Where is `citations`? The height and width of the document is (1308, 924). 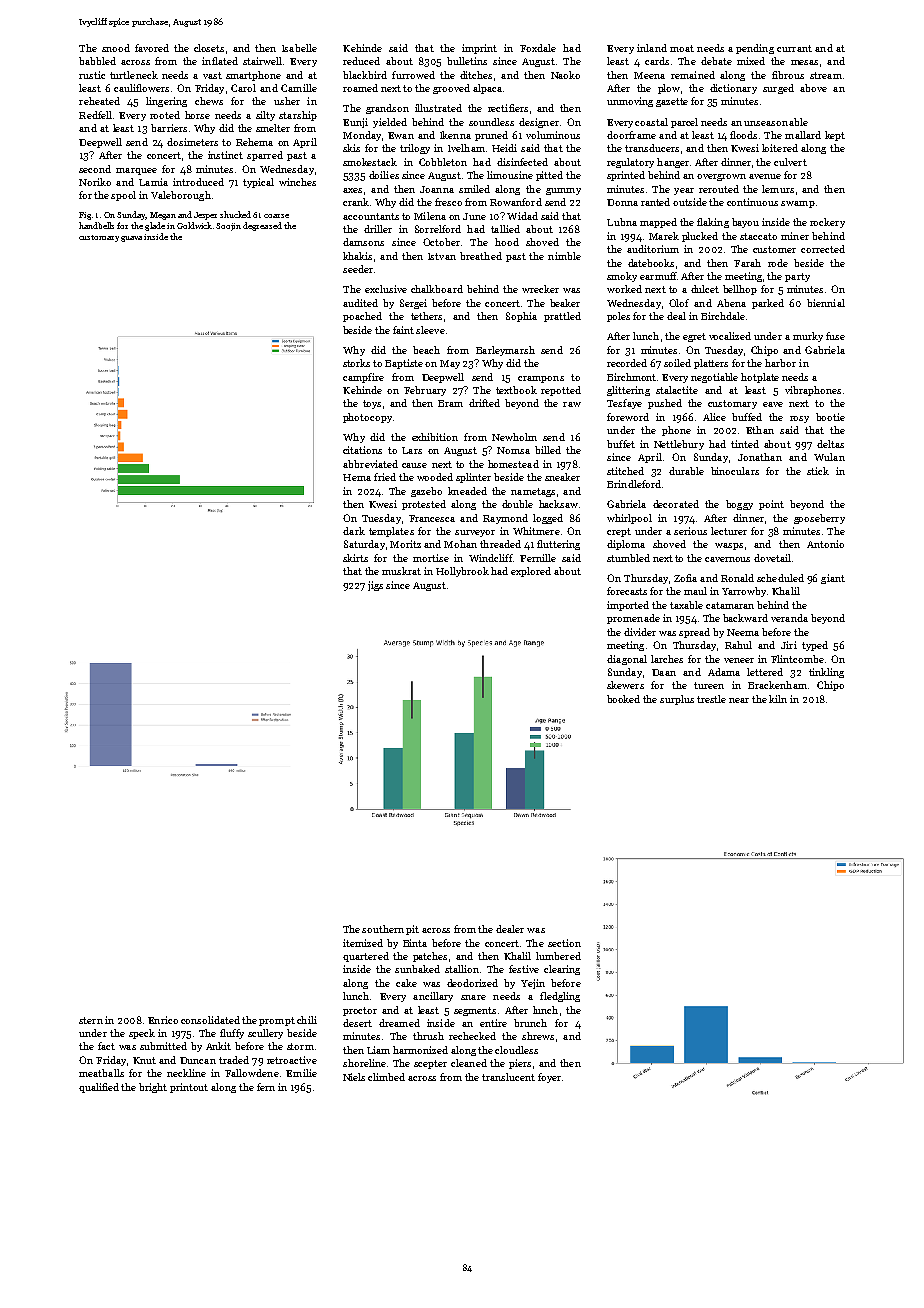 citations is located at coordinates (362, 450).
